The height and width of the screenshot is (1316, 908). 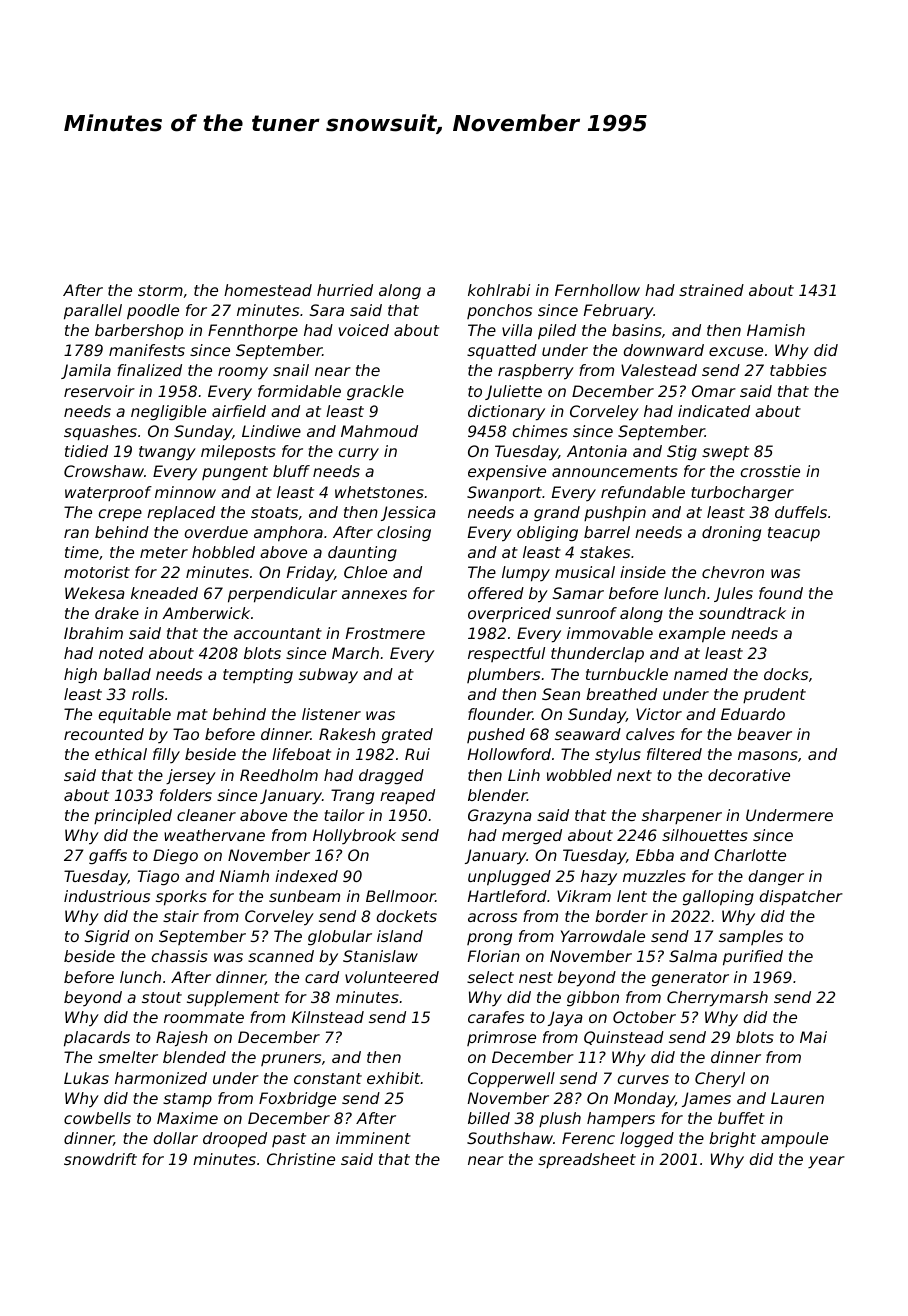 What do you see at coordinates (496, 593) in the screenshot?
I see `offered` at bounding box center [496, 593].
